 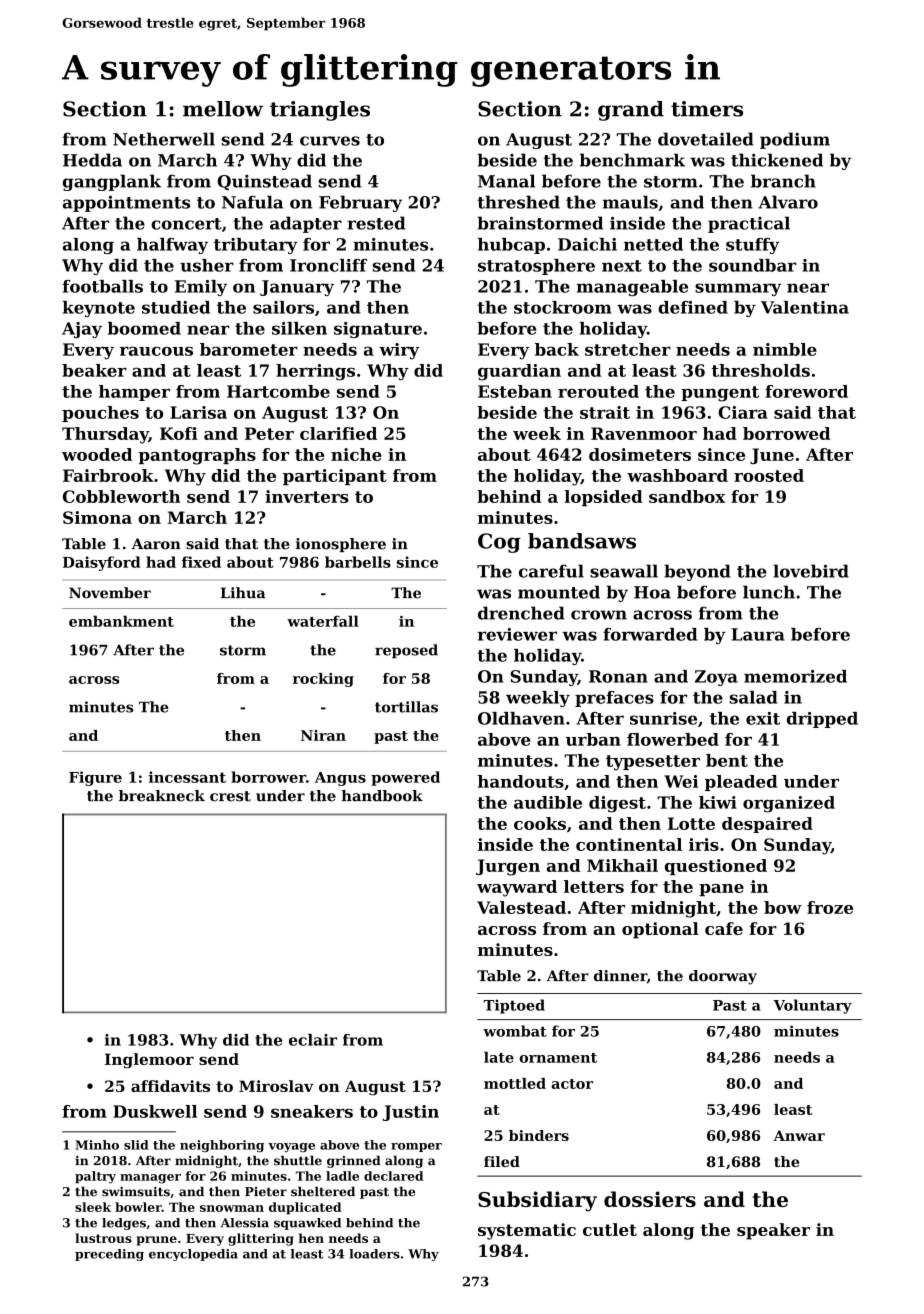 I want to click on raucous, so click(x=156, y=351).
